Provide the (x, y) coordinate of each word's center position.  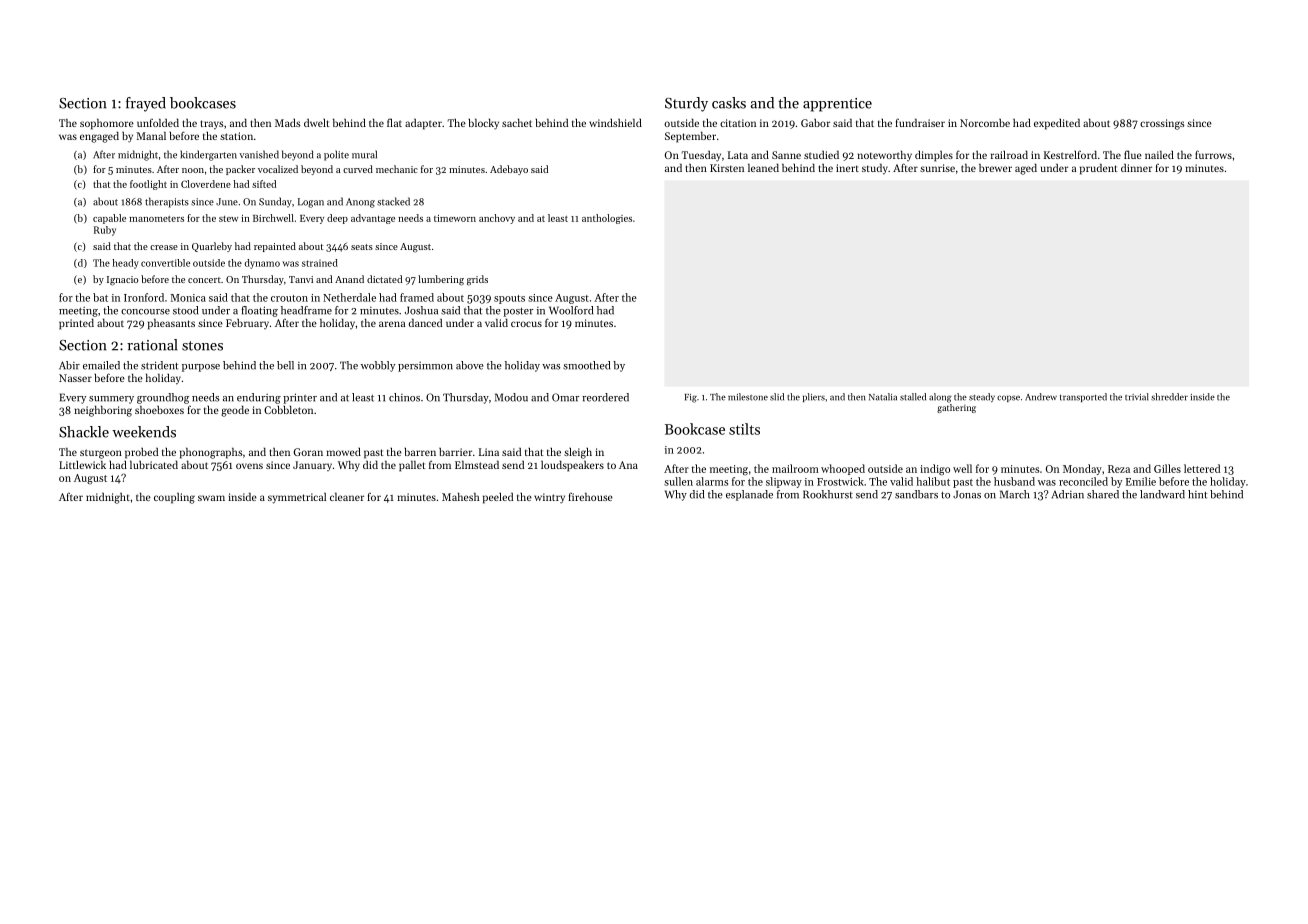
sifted (264, 184)
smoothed (586, 365)
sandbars (916, 494)
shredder (1169, 397)
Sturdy (686, 104)
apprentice (837, 105)
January (312, 466)
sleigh (578, 453)
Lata (738, 155)
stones (202, 346)
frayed (146, 104)
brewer (995, 168)
